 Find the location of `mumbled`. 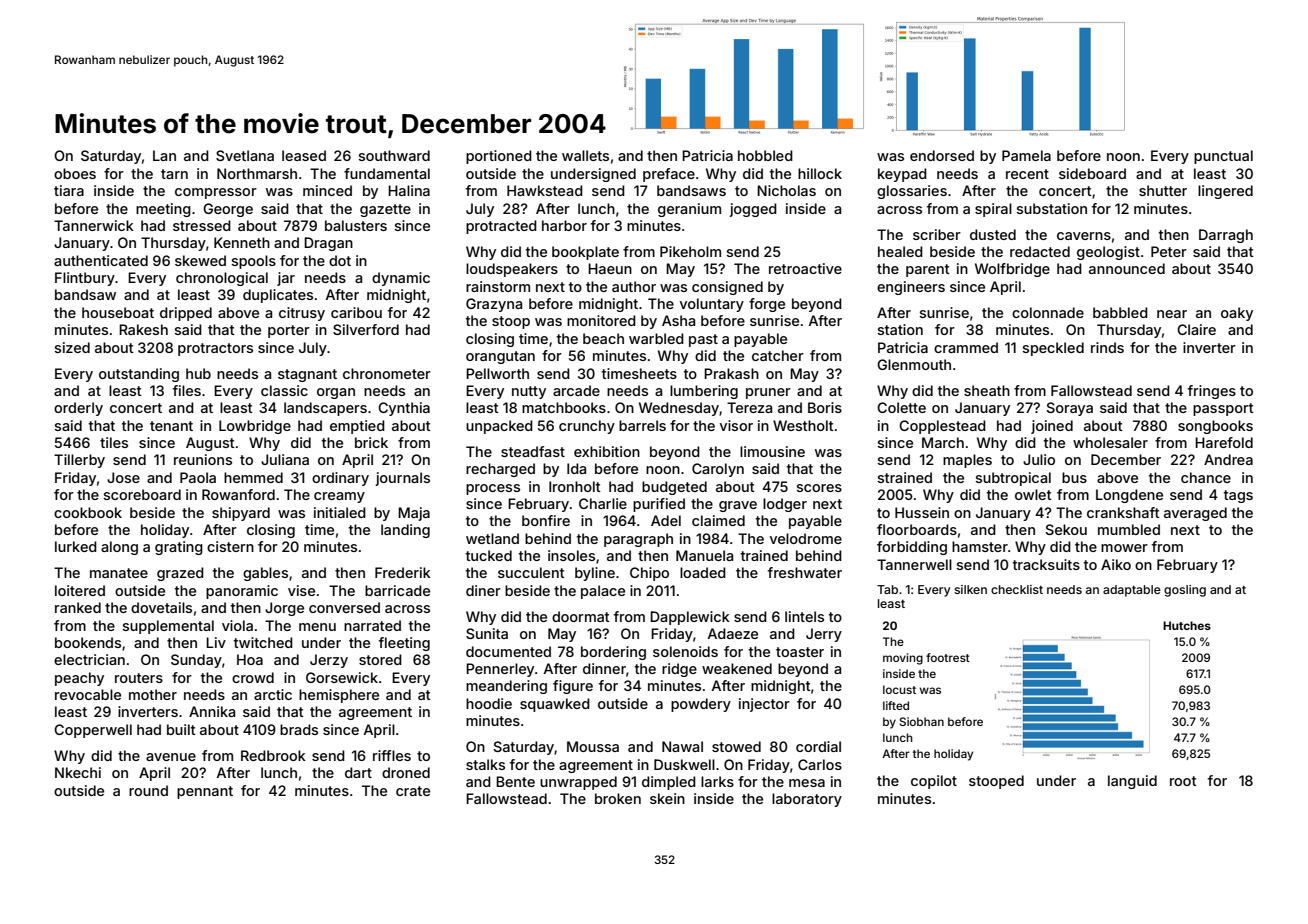

mumbled is located at coordinates (1129, 529).
